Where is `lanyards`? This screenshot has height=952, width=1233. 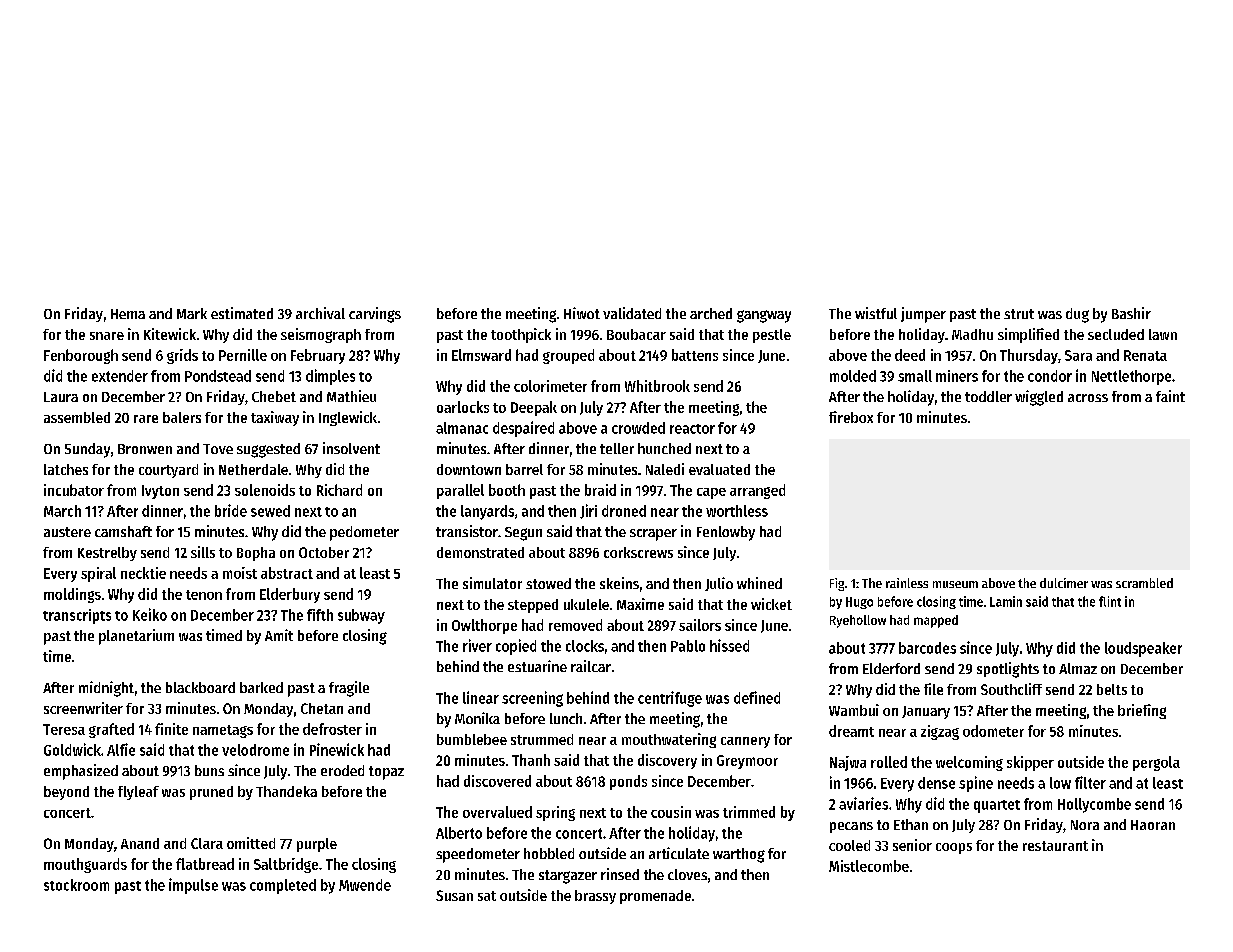
lanyards is located at coordinates (487, 512).
